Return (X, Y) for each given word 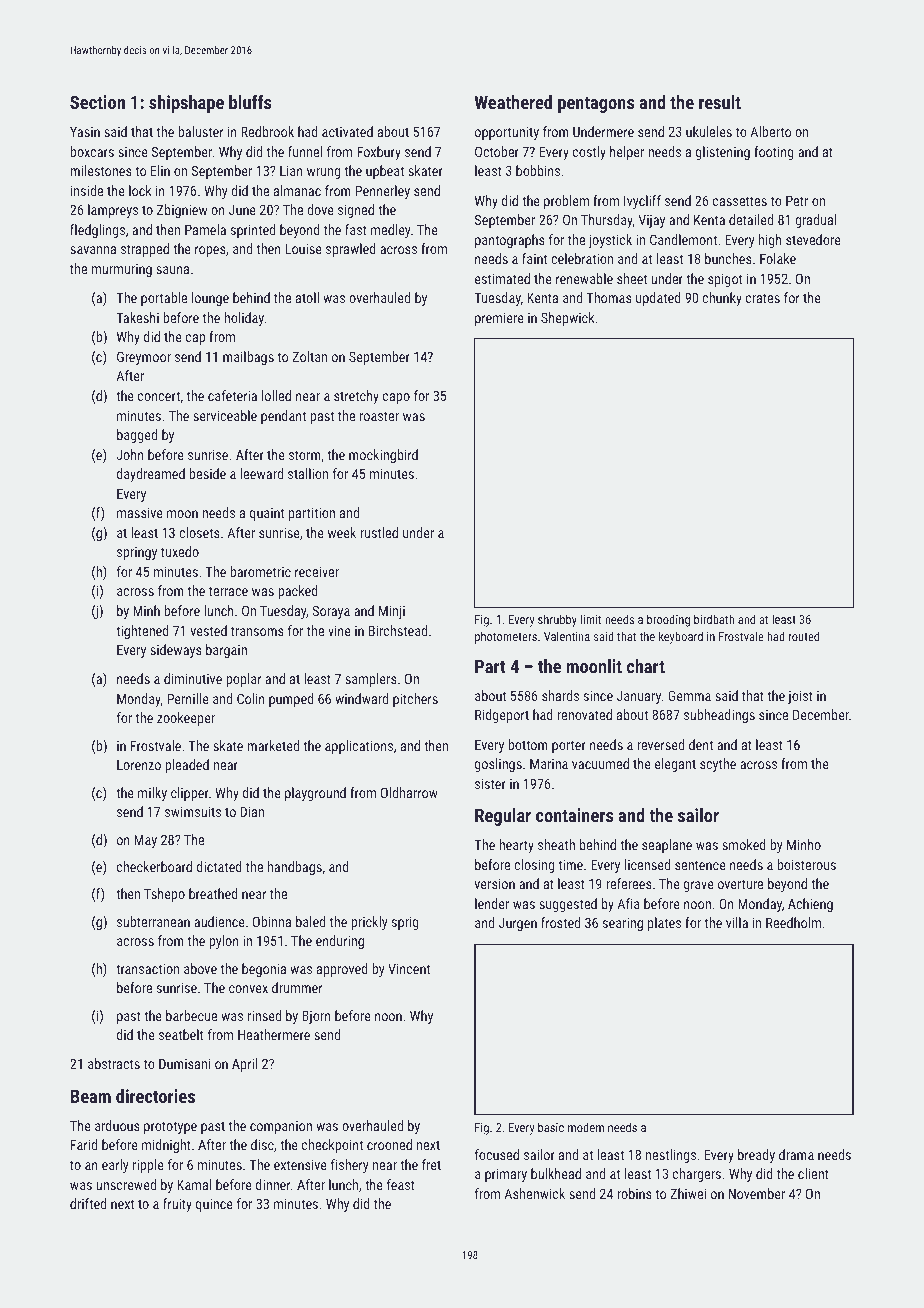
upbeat (385, 172)
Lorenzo (139, 765)
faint (534, 258)
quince (214, 1205)
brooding (668, 620)
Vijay (652, 221)
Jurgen (518, 924)
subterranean (153, 921)
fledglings (97, 231)
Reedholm (793, 922)
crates (763, 298)
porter (569, 746)
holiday (244, 319)
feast (401, 1184)
